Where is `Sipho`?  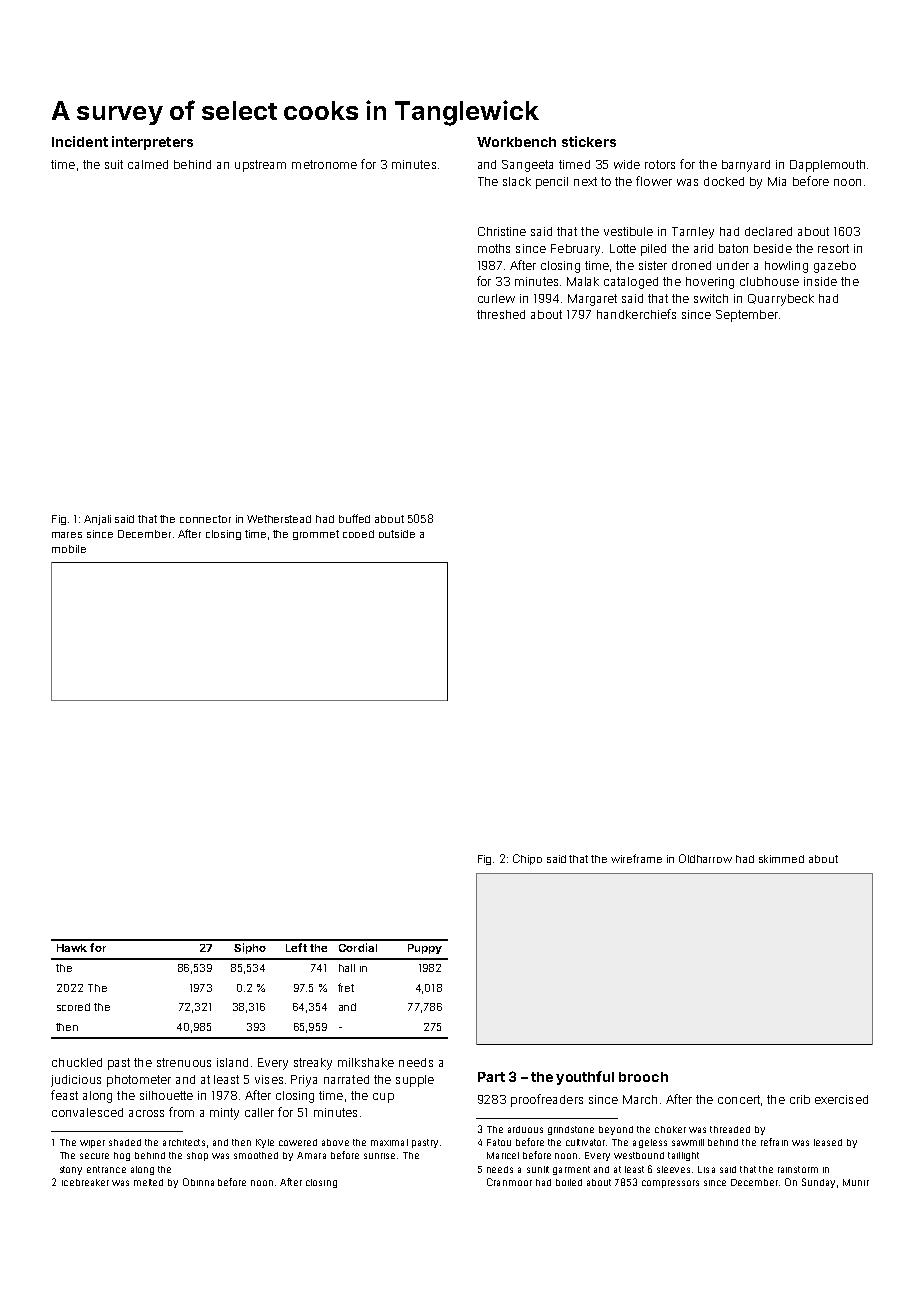 Sipho is located at coordinates (250, 948).
